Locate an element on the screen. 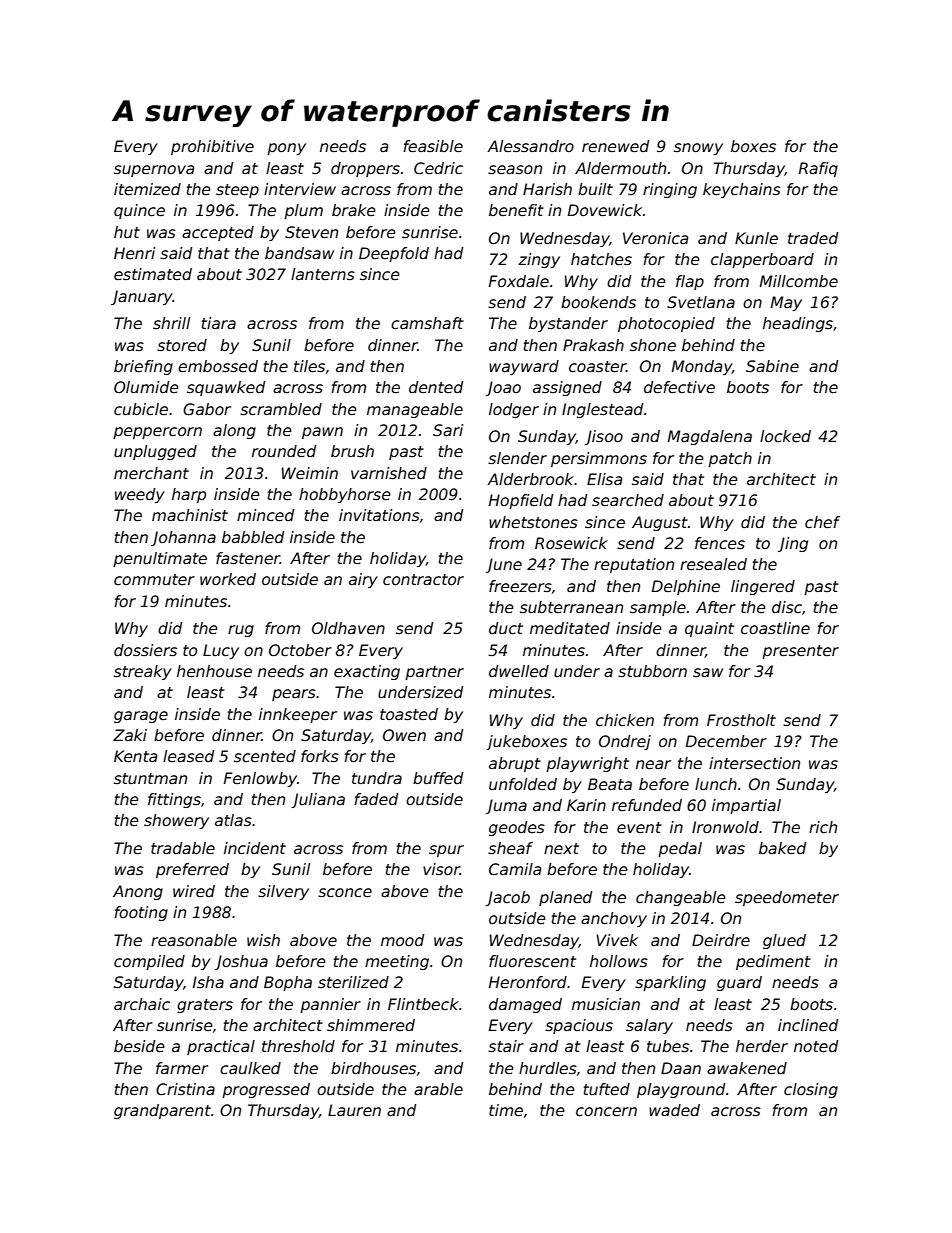 The height and width of the screenshot is (1233, 952). Flintbeck is located at coordinates (423, 1004).
